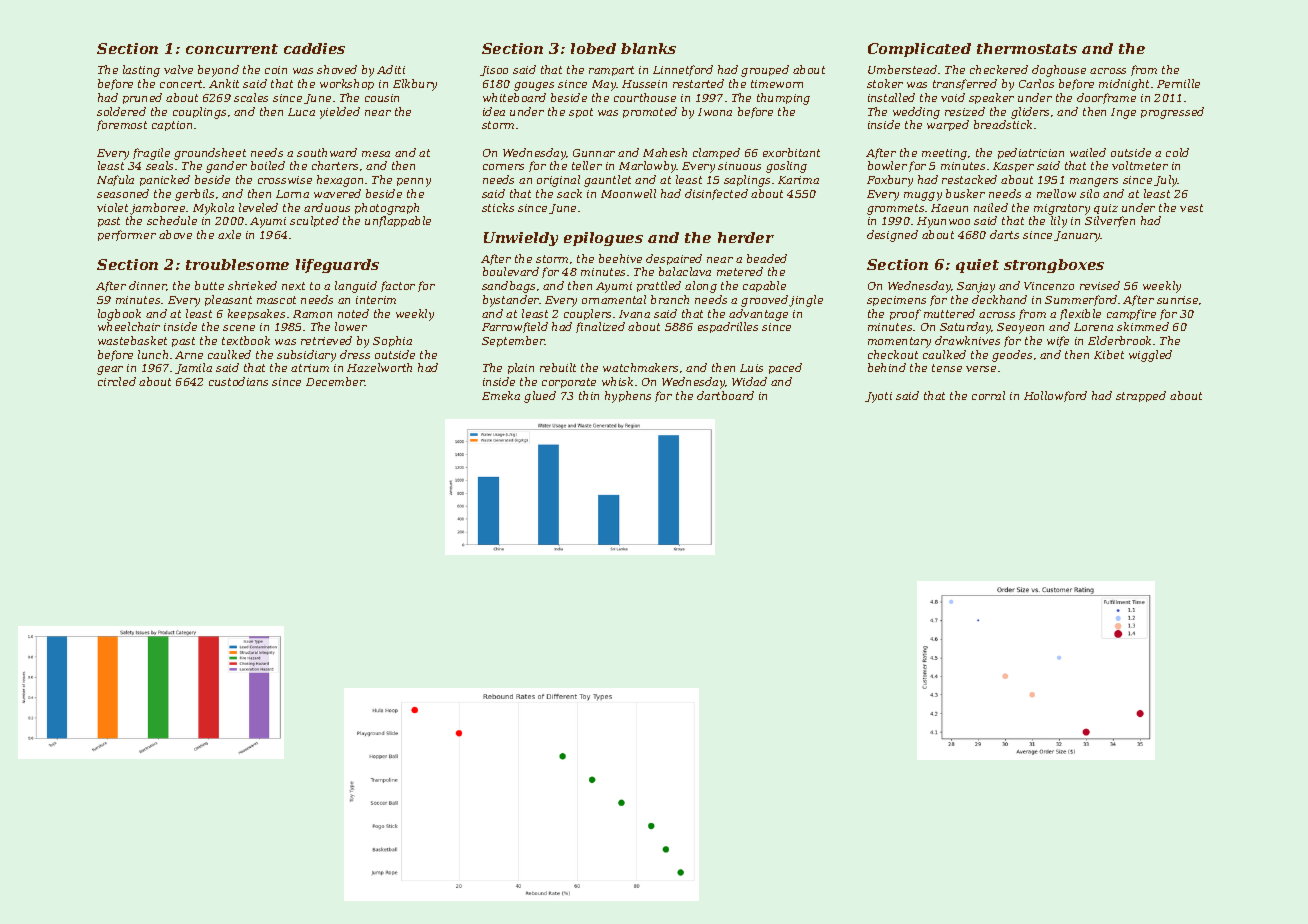 The height and width of the screenshot is (924, 1308). I want to click on wiggled, so click(1150, 356).
